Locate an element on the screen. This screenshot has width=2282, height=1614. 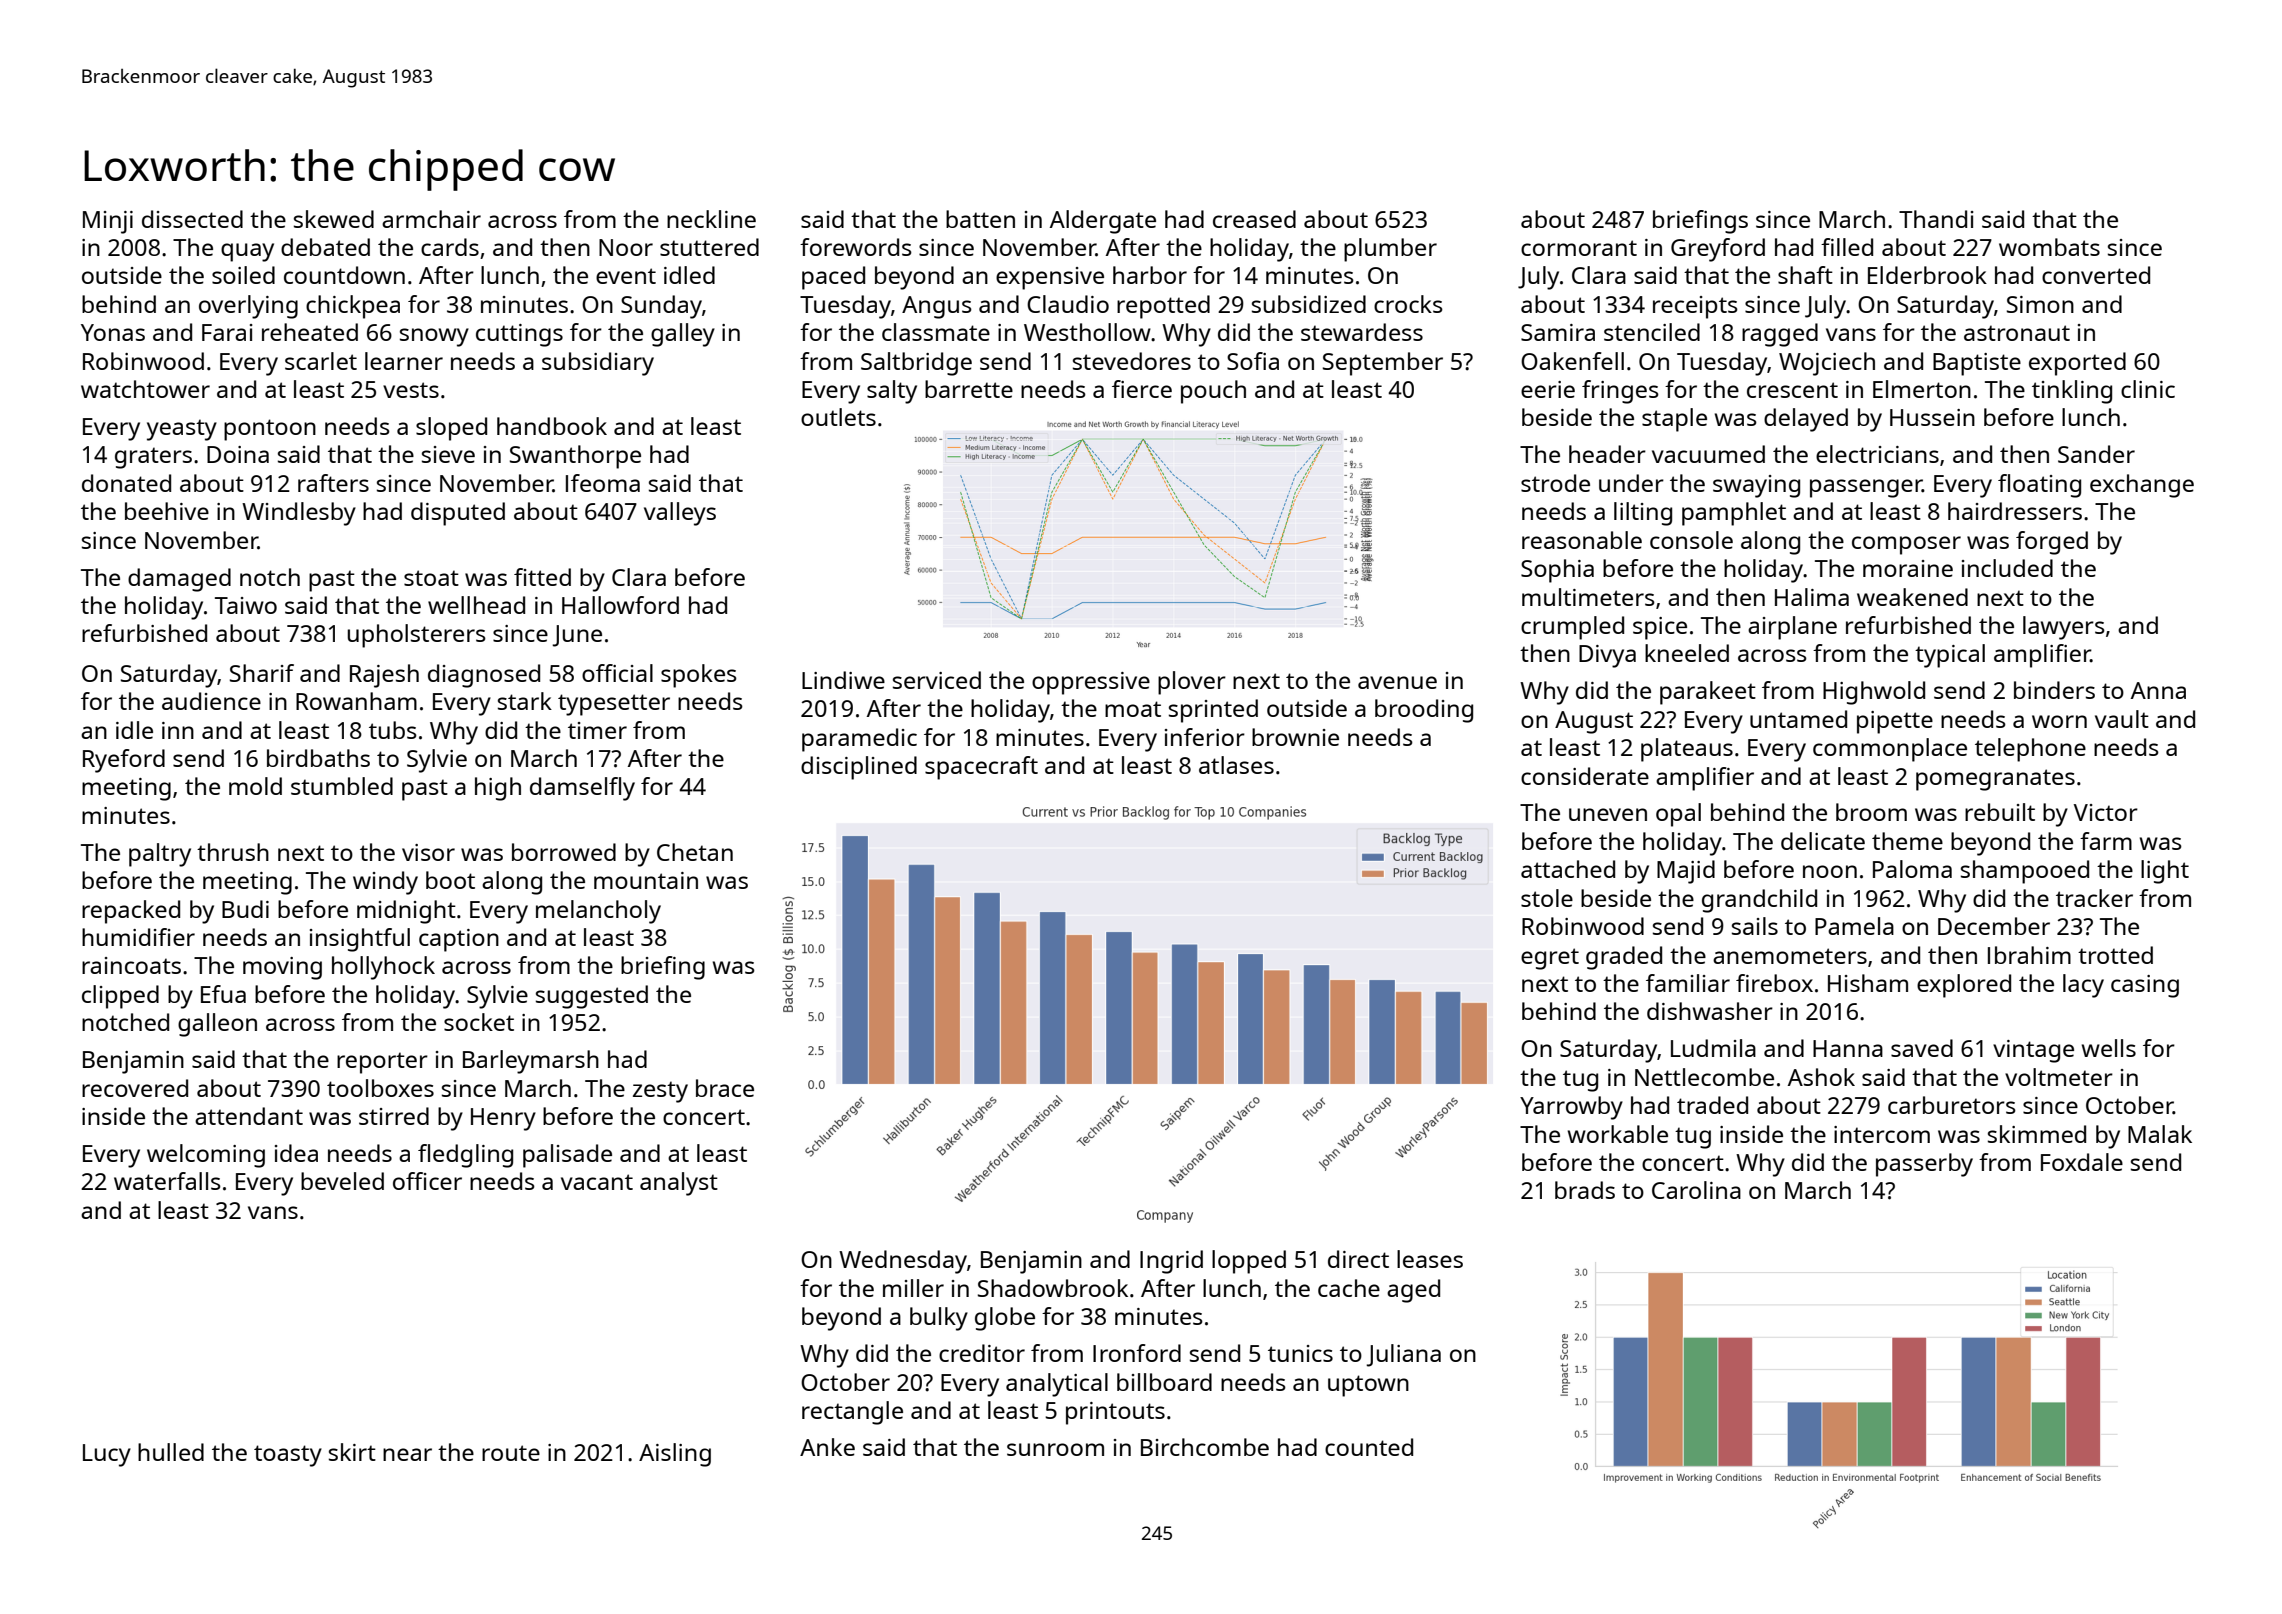
untamed is located at coordinates (1798, 719).
